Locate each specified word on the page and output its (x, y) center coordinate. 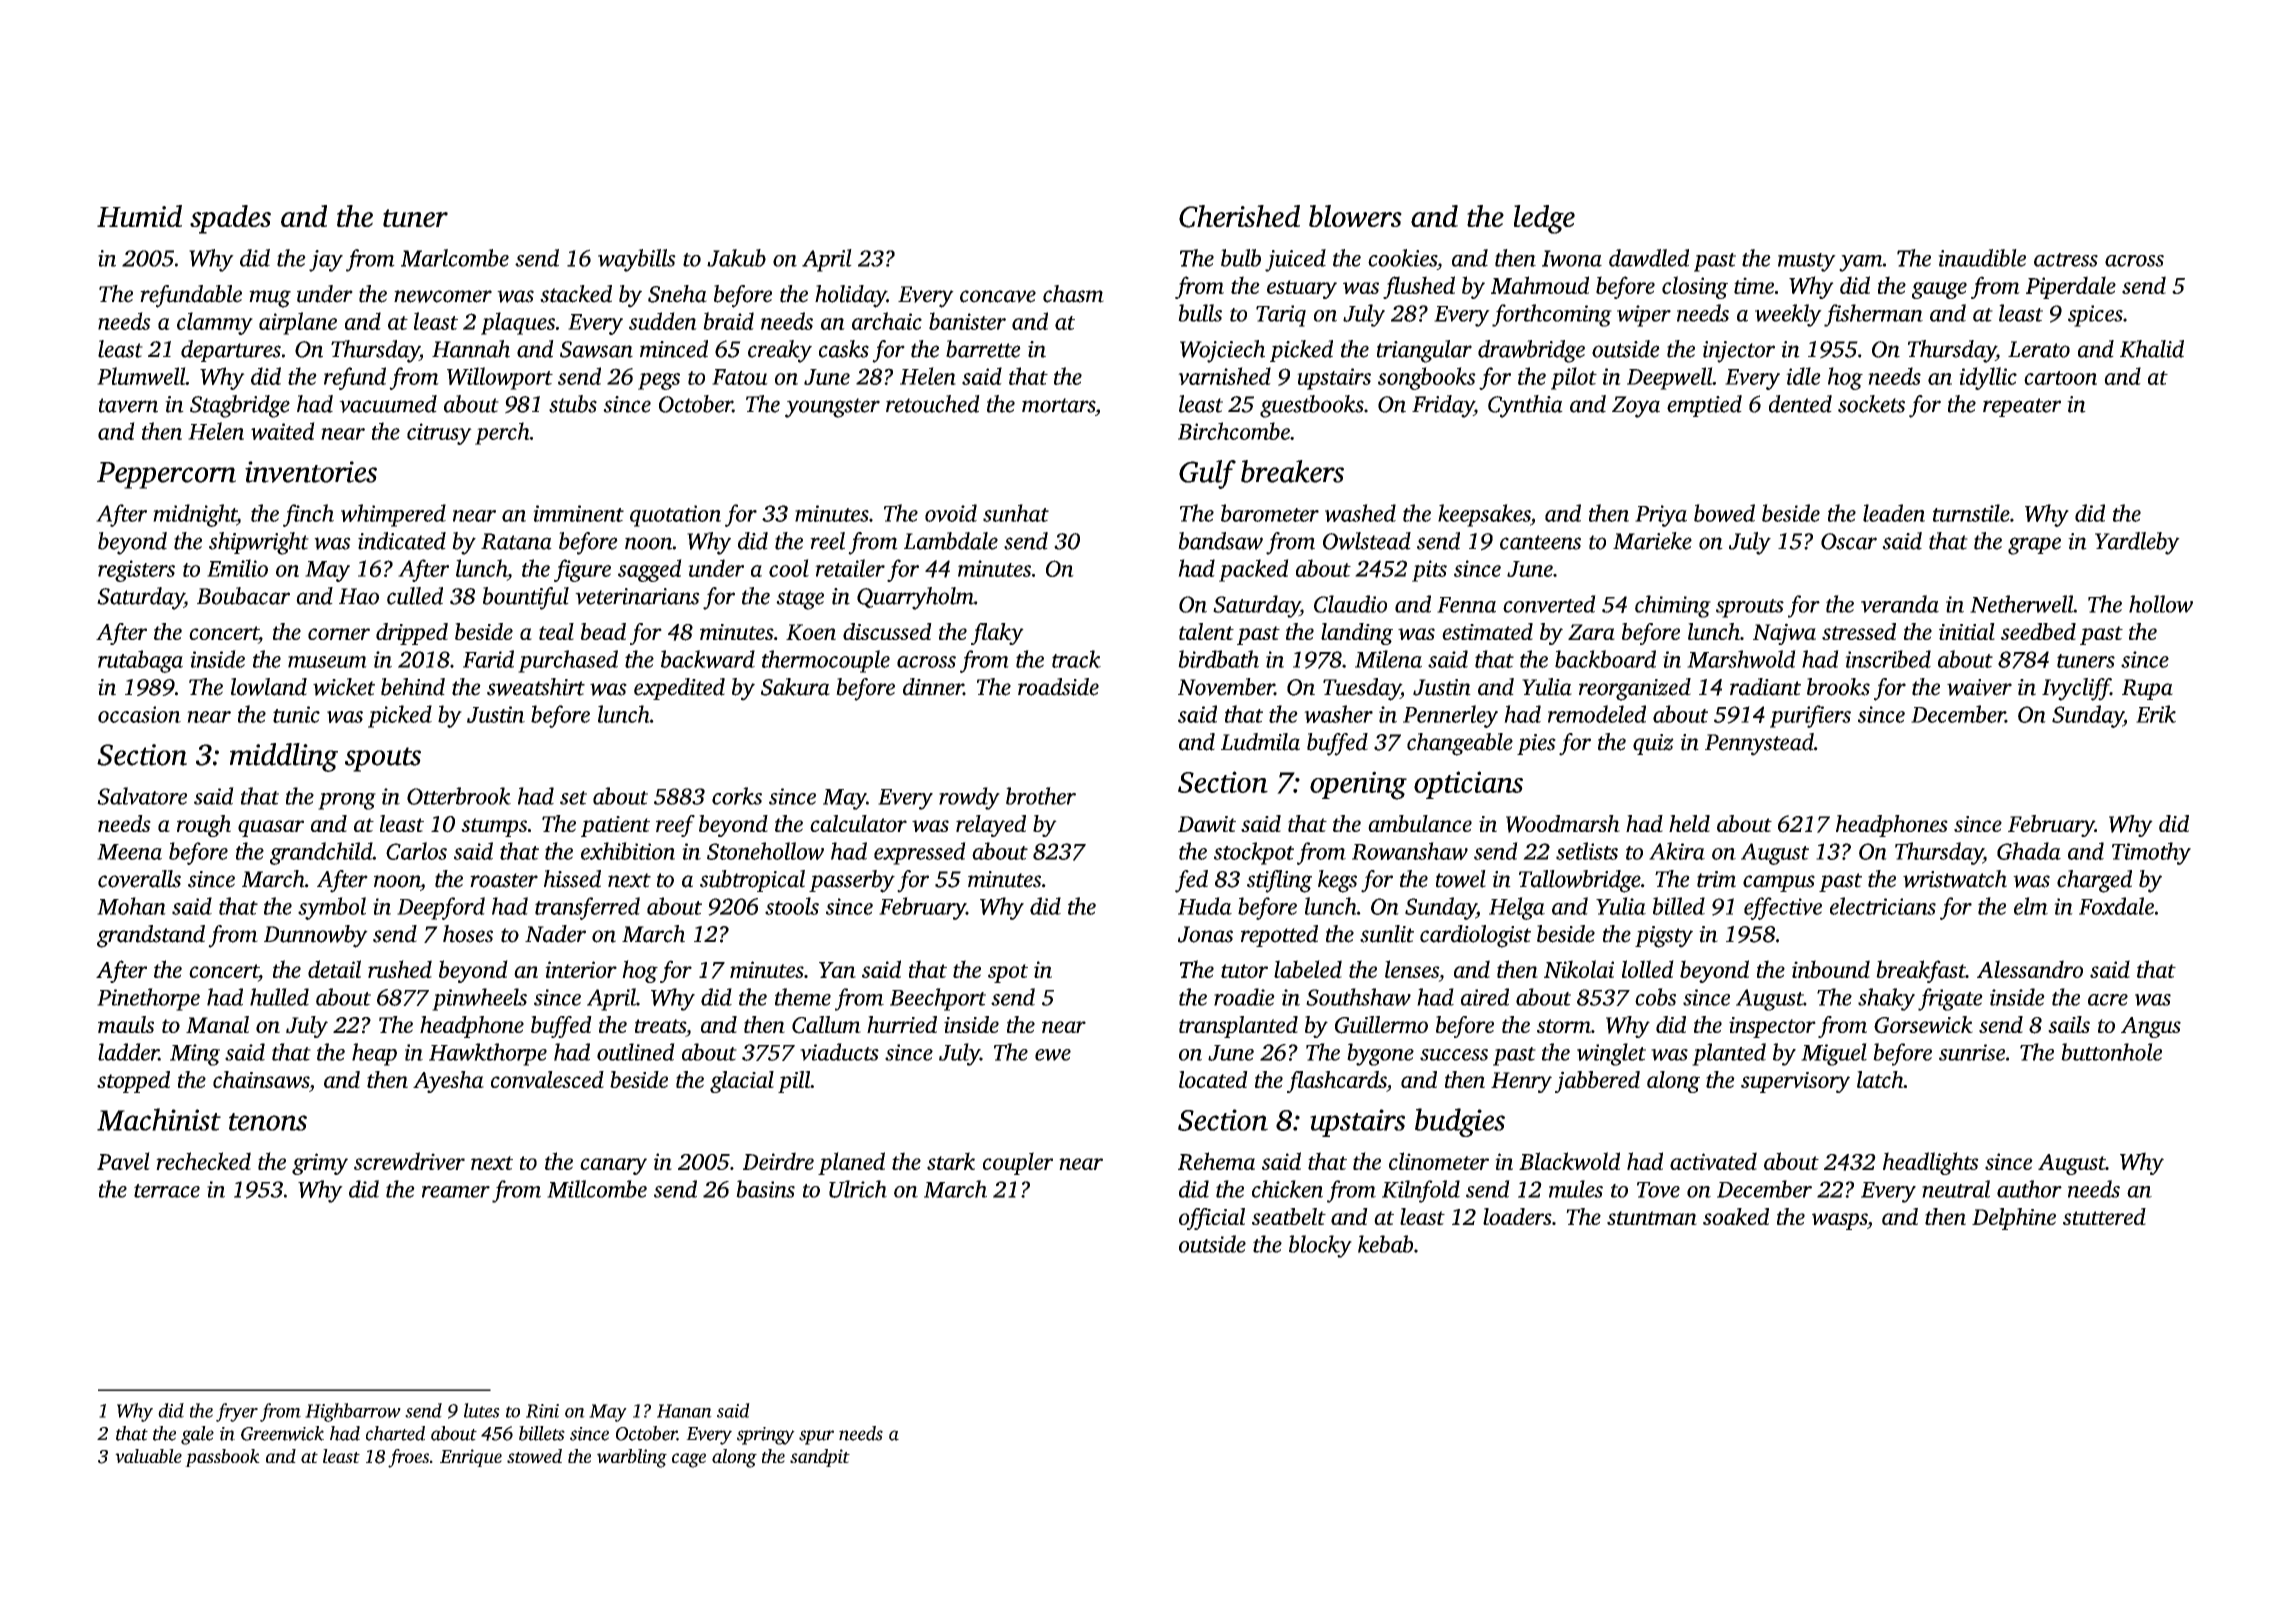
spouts (383, 759)
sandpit (820, 1458)
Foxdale (2116, 906)
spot (1008, 973)
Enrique (471, 1458)
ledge (1544, 219)
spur (816, 1437)
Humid (139, 216)
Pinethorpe (148, 999)
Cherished (1239, 216)
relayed (991, 826)
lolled (1648, 969)
